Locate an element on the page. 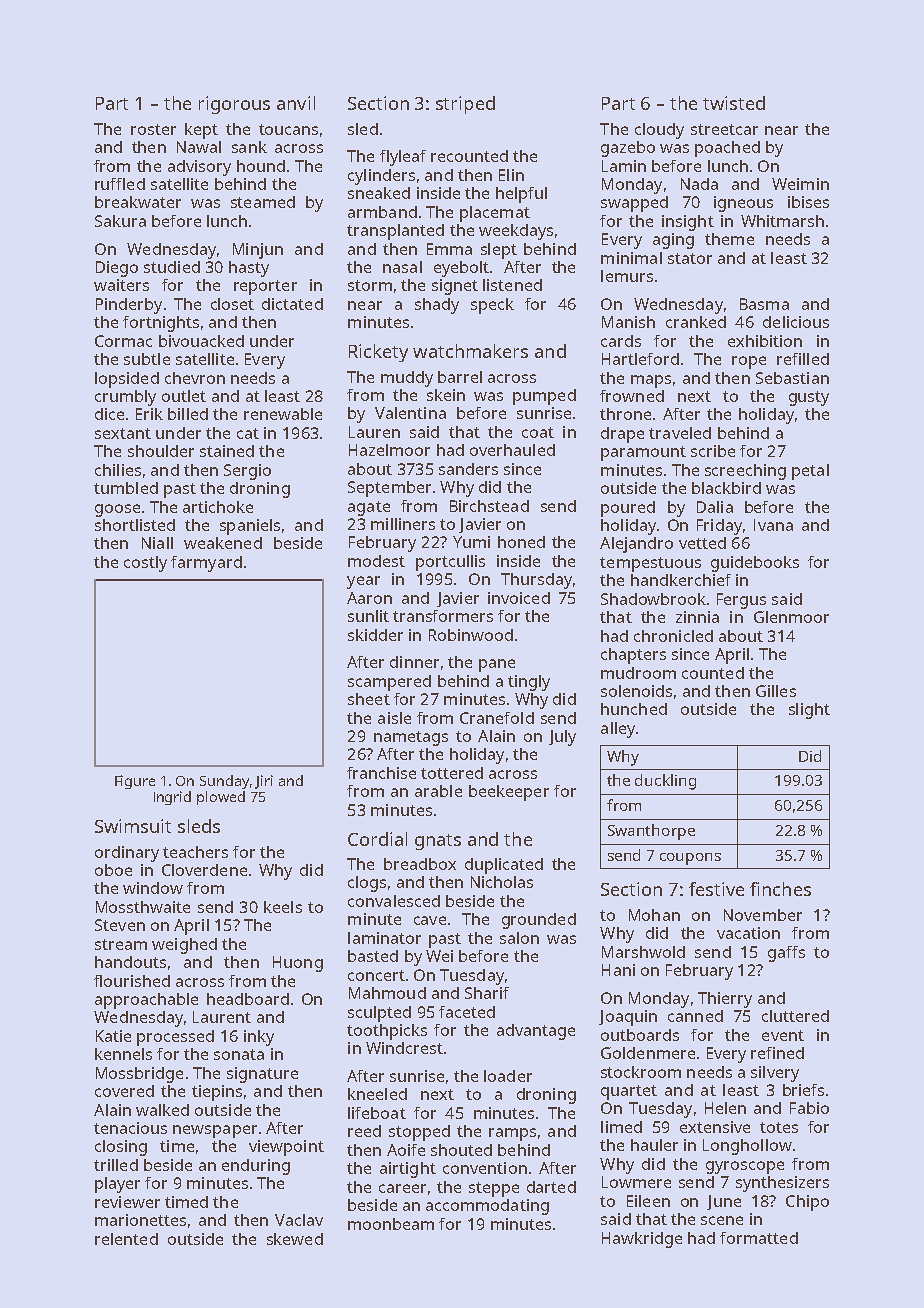  Jiri is located at coordinates (264, 782).
